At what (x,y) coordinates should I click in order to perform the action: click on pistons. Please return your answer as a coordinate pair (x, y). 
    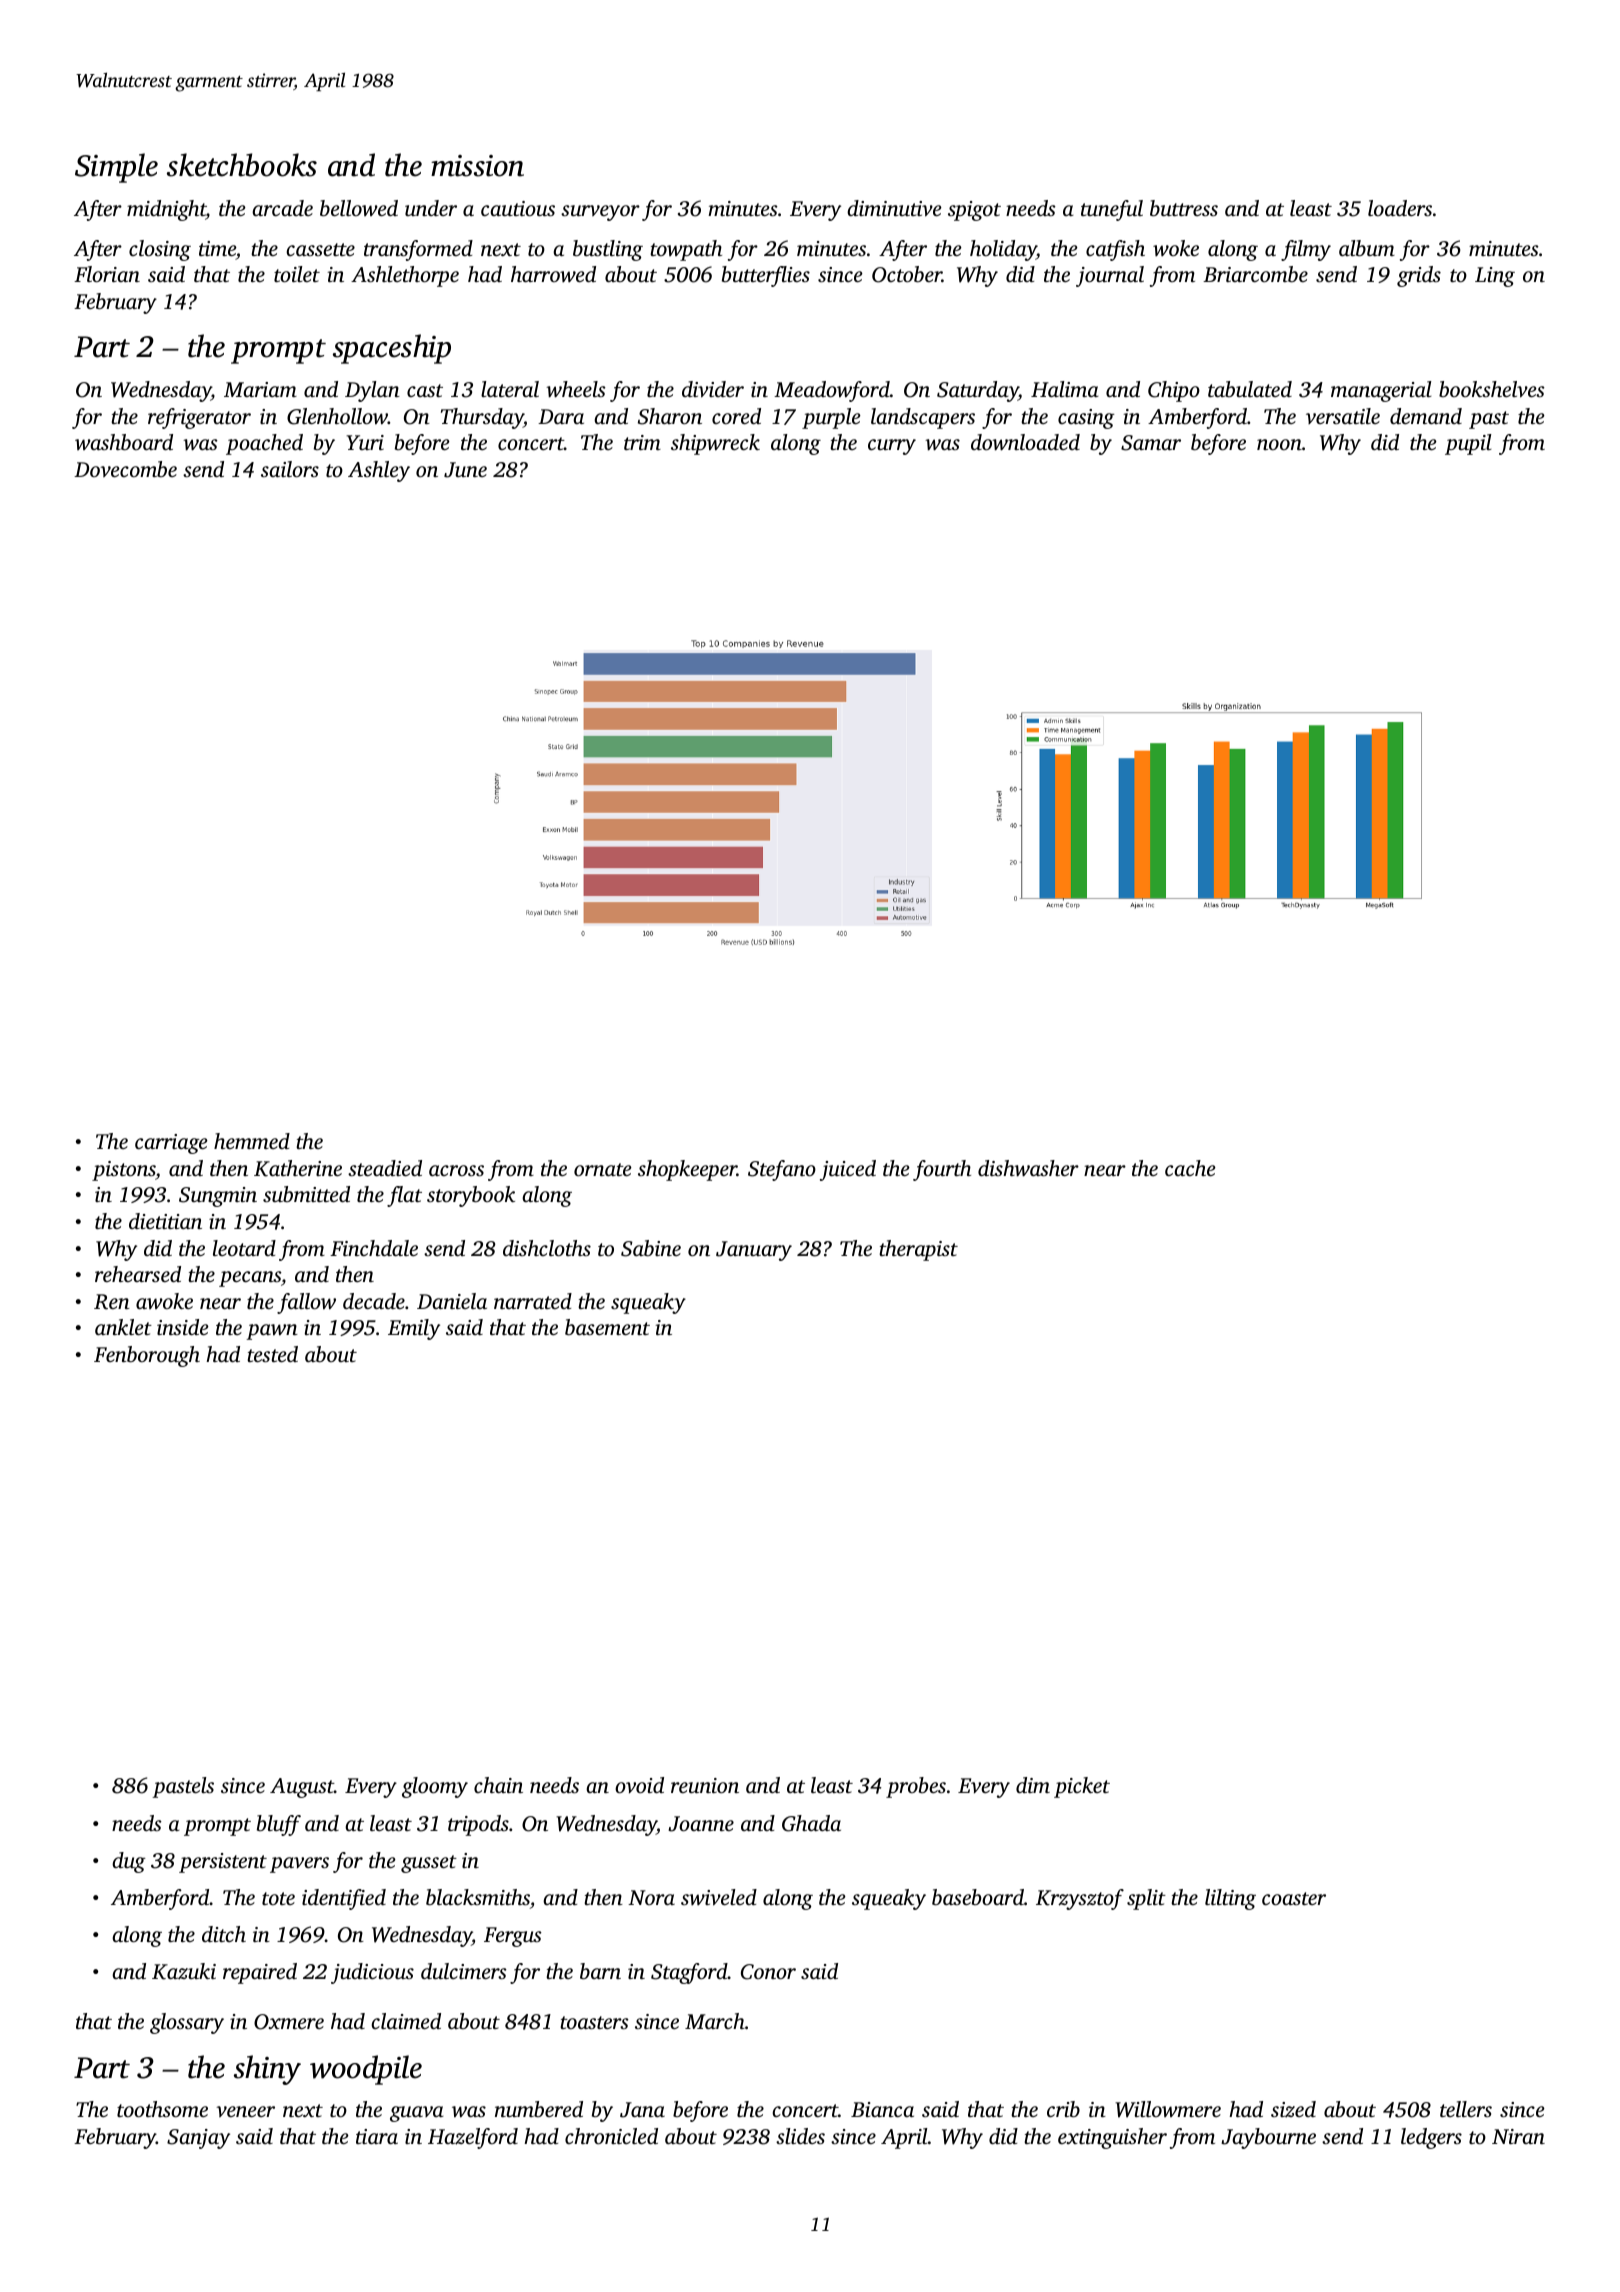
    Looking at the image, I should click on (124, 1171).
